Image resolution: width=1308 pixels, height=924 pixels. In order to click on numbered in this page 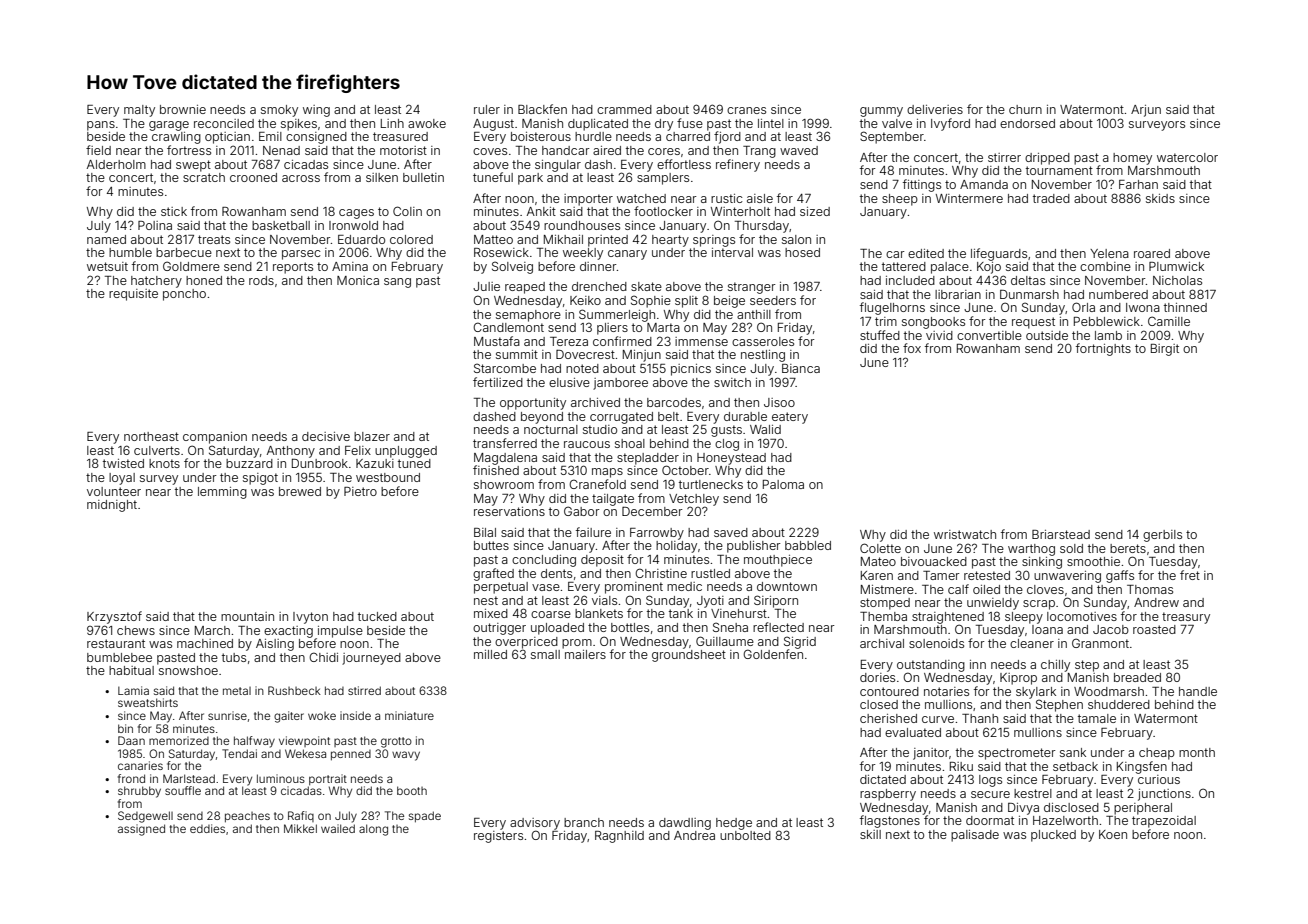, I will do `click(1118, 294)`.
